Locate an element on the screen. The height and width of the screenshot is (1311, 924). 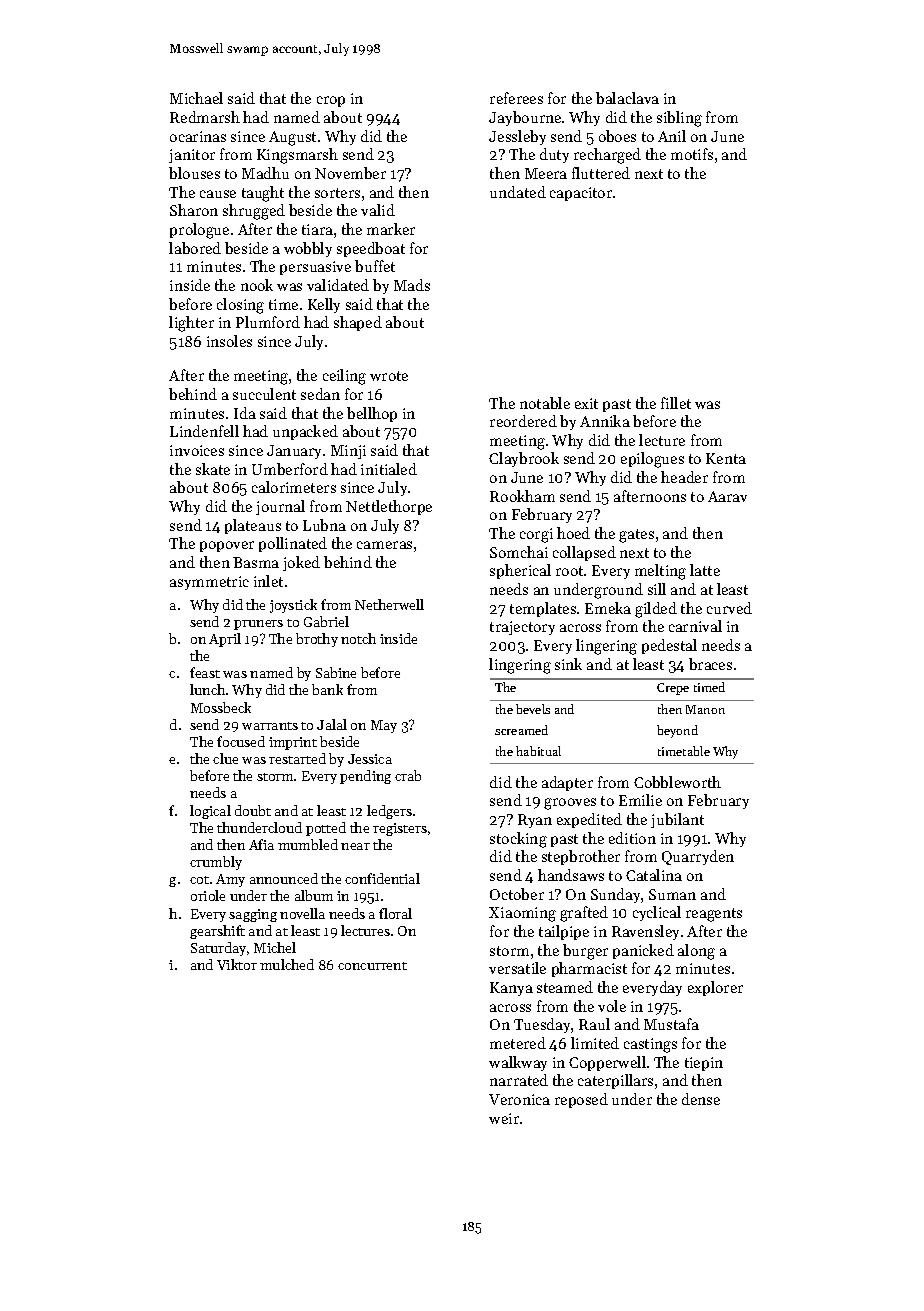
undated is located at coordinates (518, 192).
